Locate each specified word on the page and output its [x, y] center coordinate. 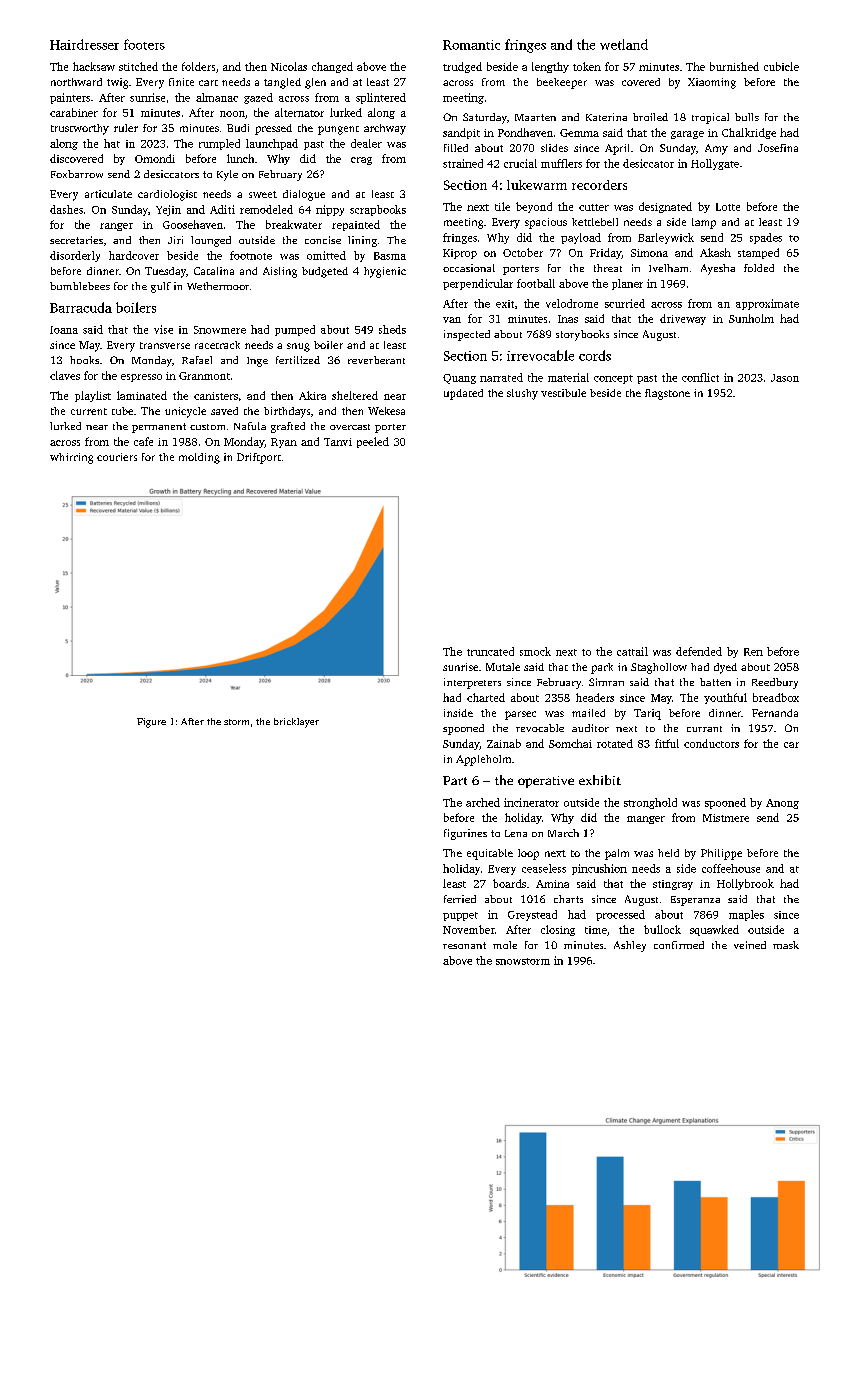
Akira [312, 395]
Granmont [204, 376]
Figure [151, 723]
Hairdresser [84, 44]
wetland [624, 44]
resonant [464, 945]
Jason [785, 378]
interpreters [472, 683]
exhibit [600, 780]
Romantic [471, 45]
